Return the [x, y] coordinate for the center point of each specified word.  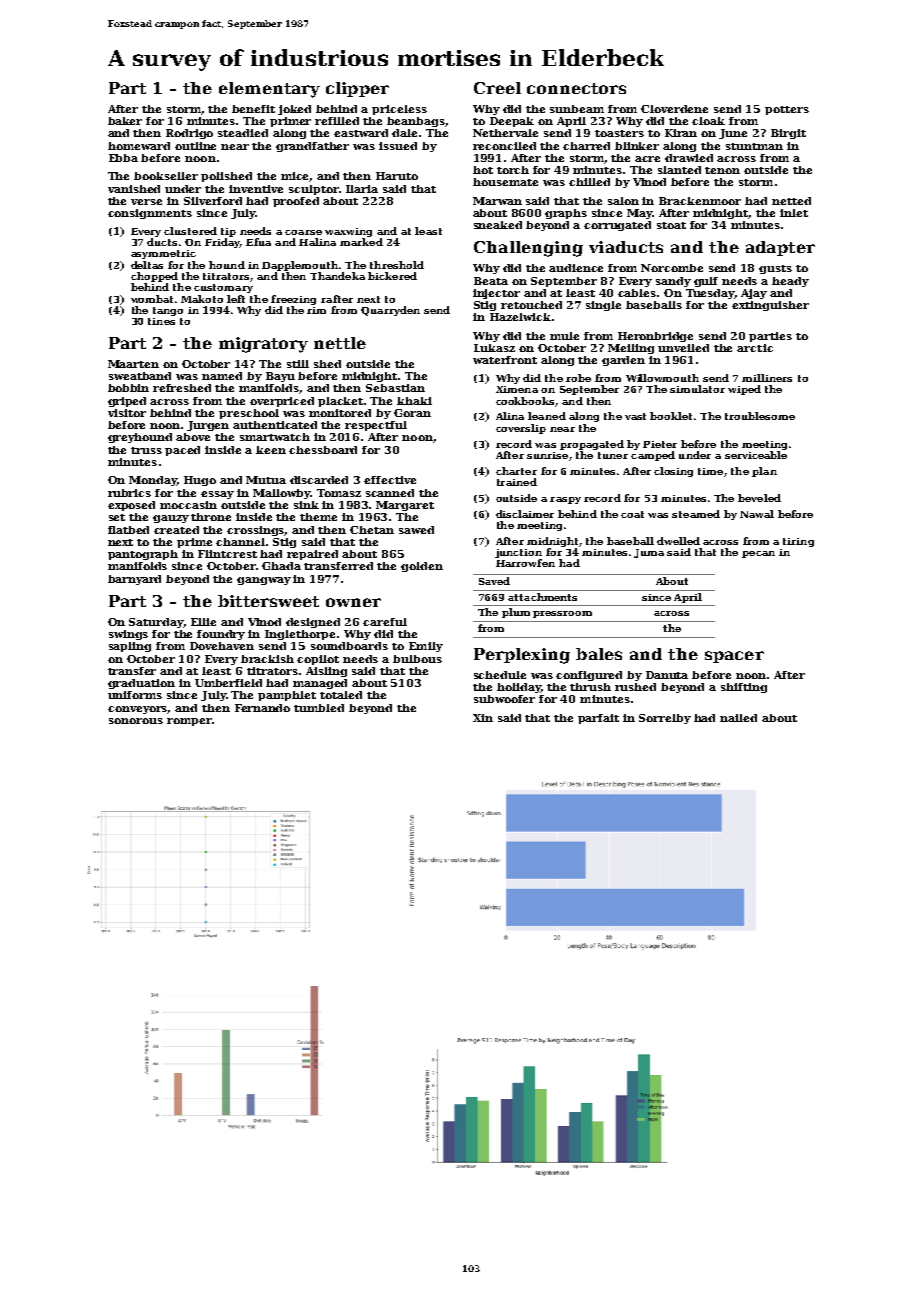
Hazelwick [520, 317]
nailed [738, 718]
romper [189, 722]
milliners [767, 378]
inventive [256, 189]
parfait [598, 719]
